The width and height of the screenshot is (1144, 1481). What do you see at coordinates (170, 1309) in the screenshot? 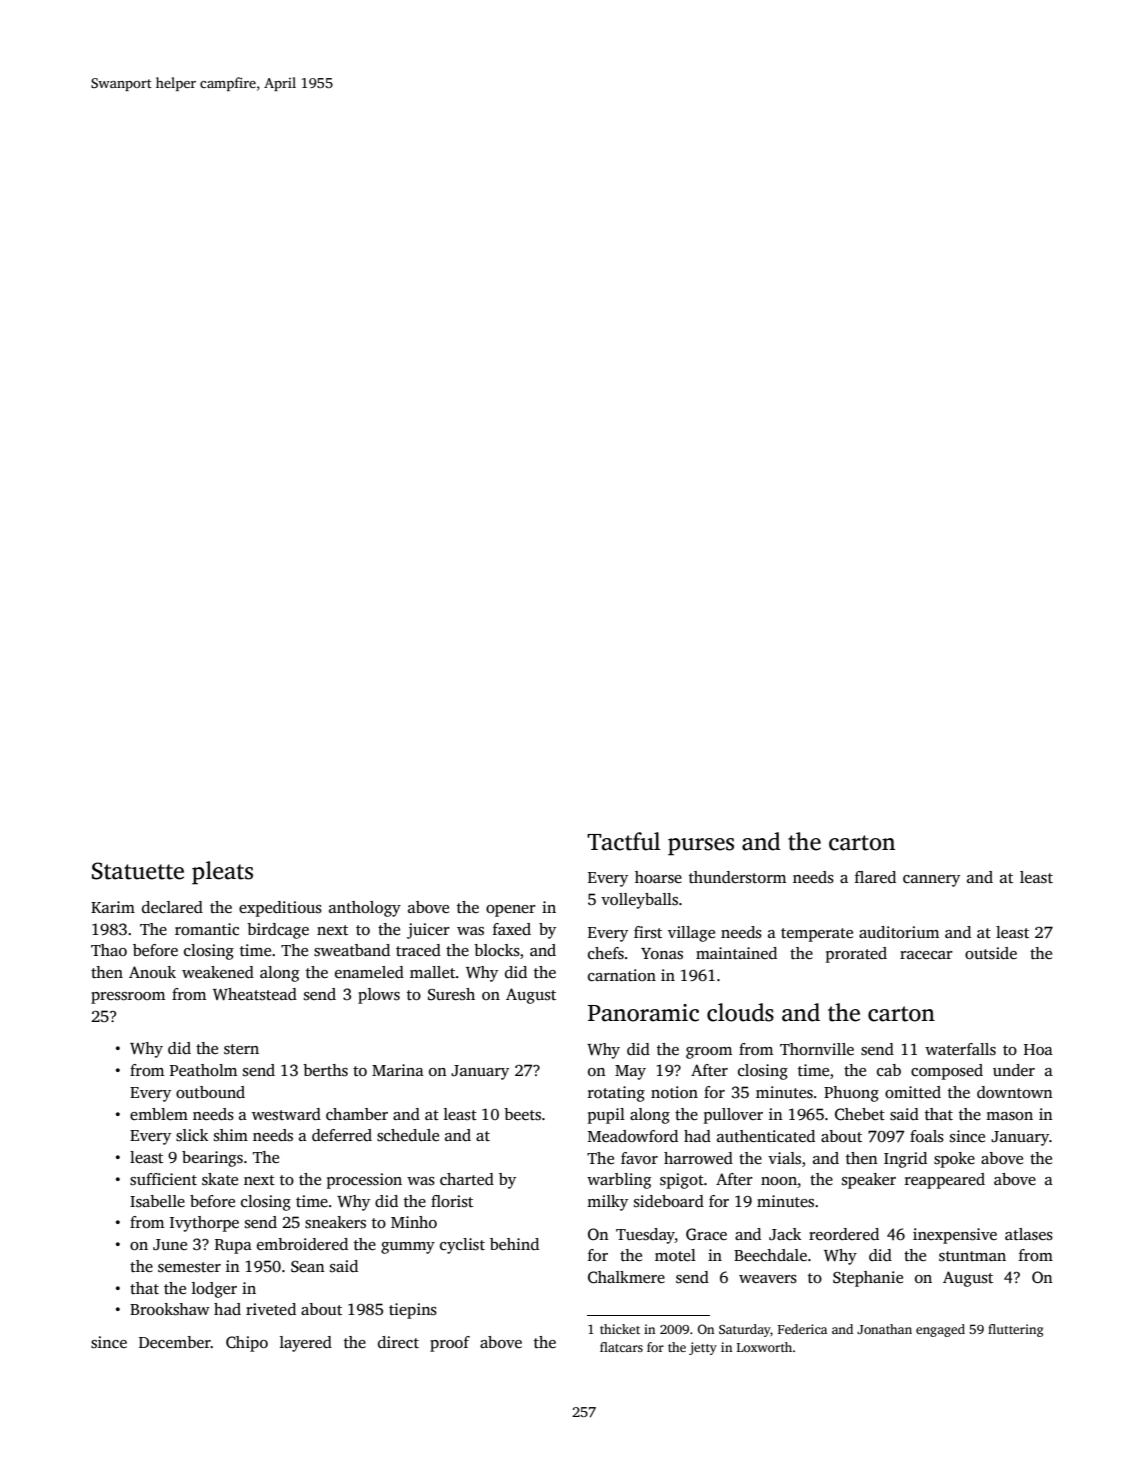
I see `Brookshaw` at bounding box center [170, 1309].
